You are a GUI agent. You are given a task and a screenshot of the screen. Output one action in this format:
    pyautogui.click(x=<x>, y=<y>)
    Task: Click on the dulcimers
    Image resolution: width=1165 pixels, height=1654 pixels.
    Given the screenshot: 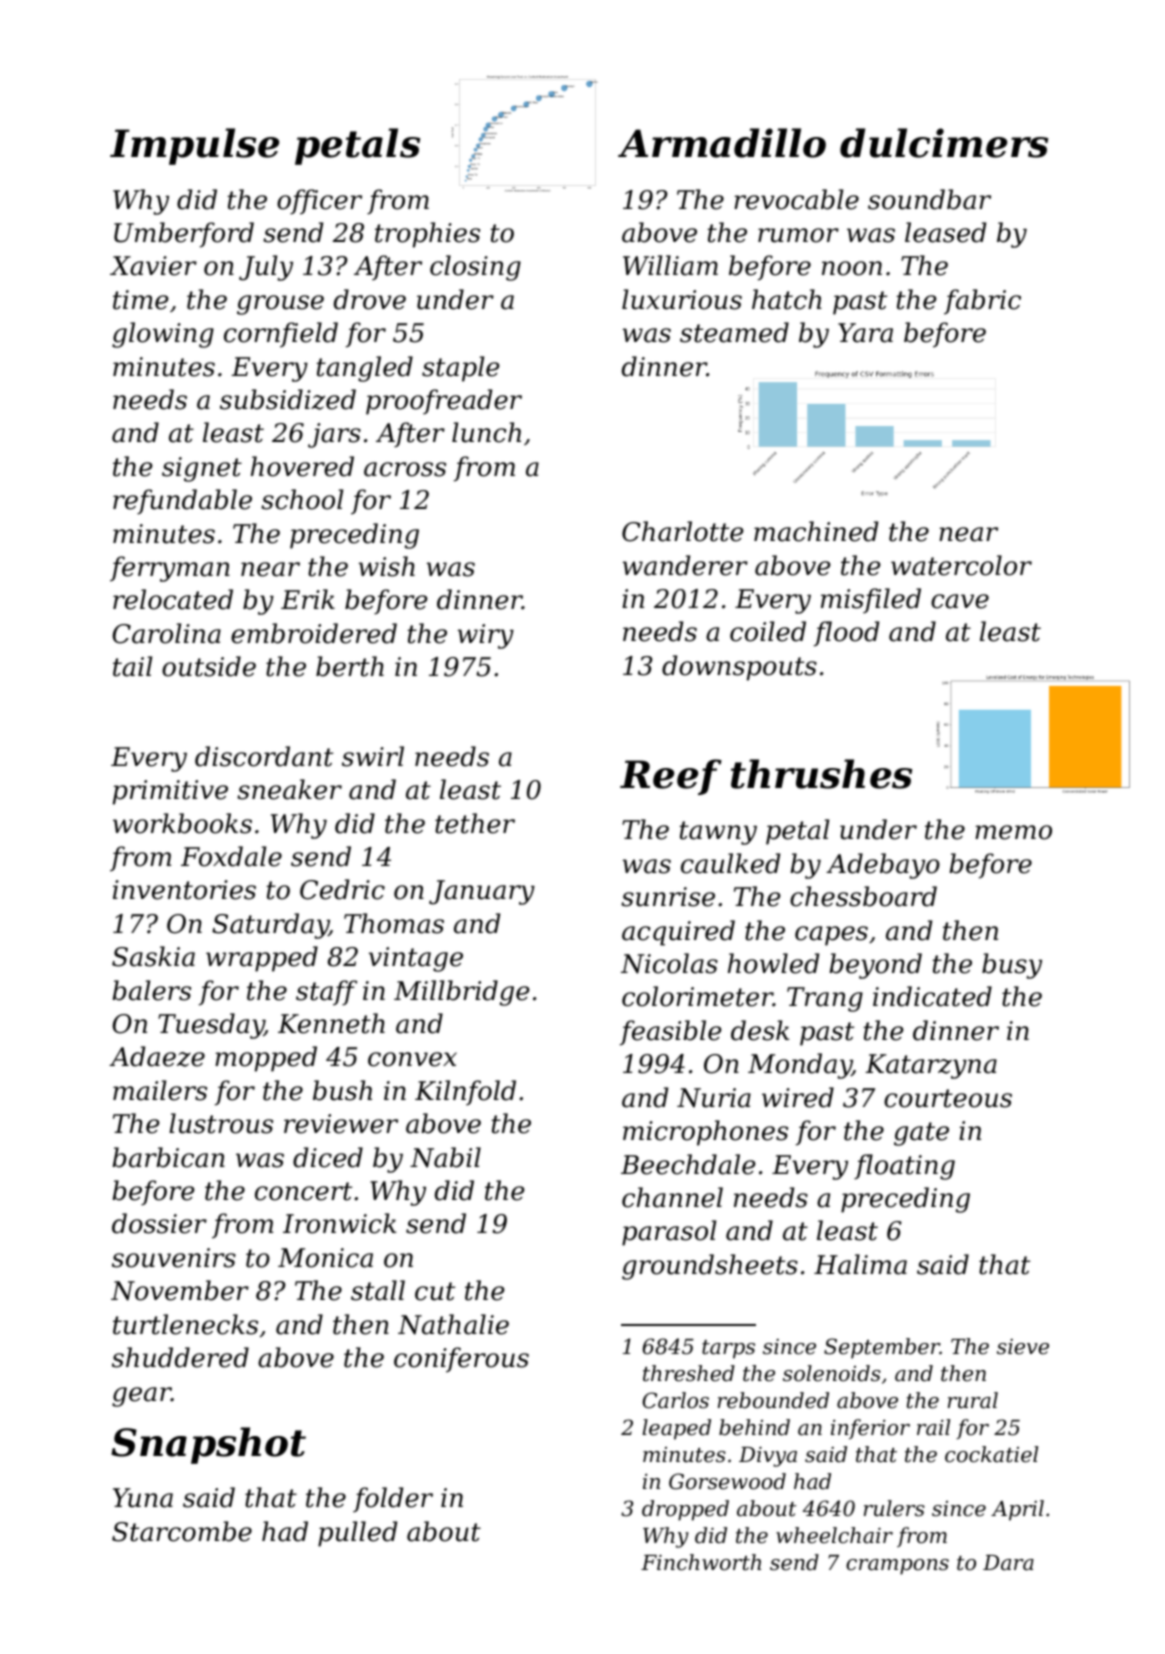 What is the action you would take?
    pyautogui.click(x=944, y=143)
